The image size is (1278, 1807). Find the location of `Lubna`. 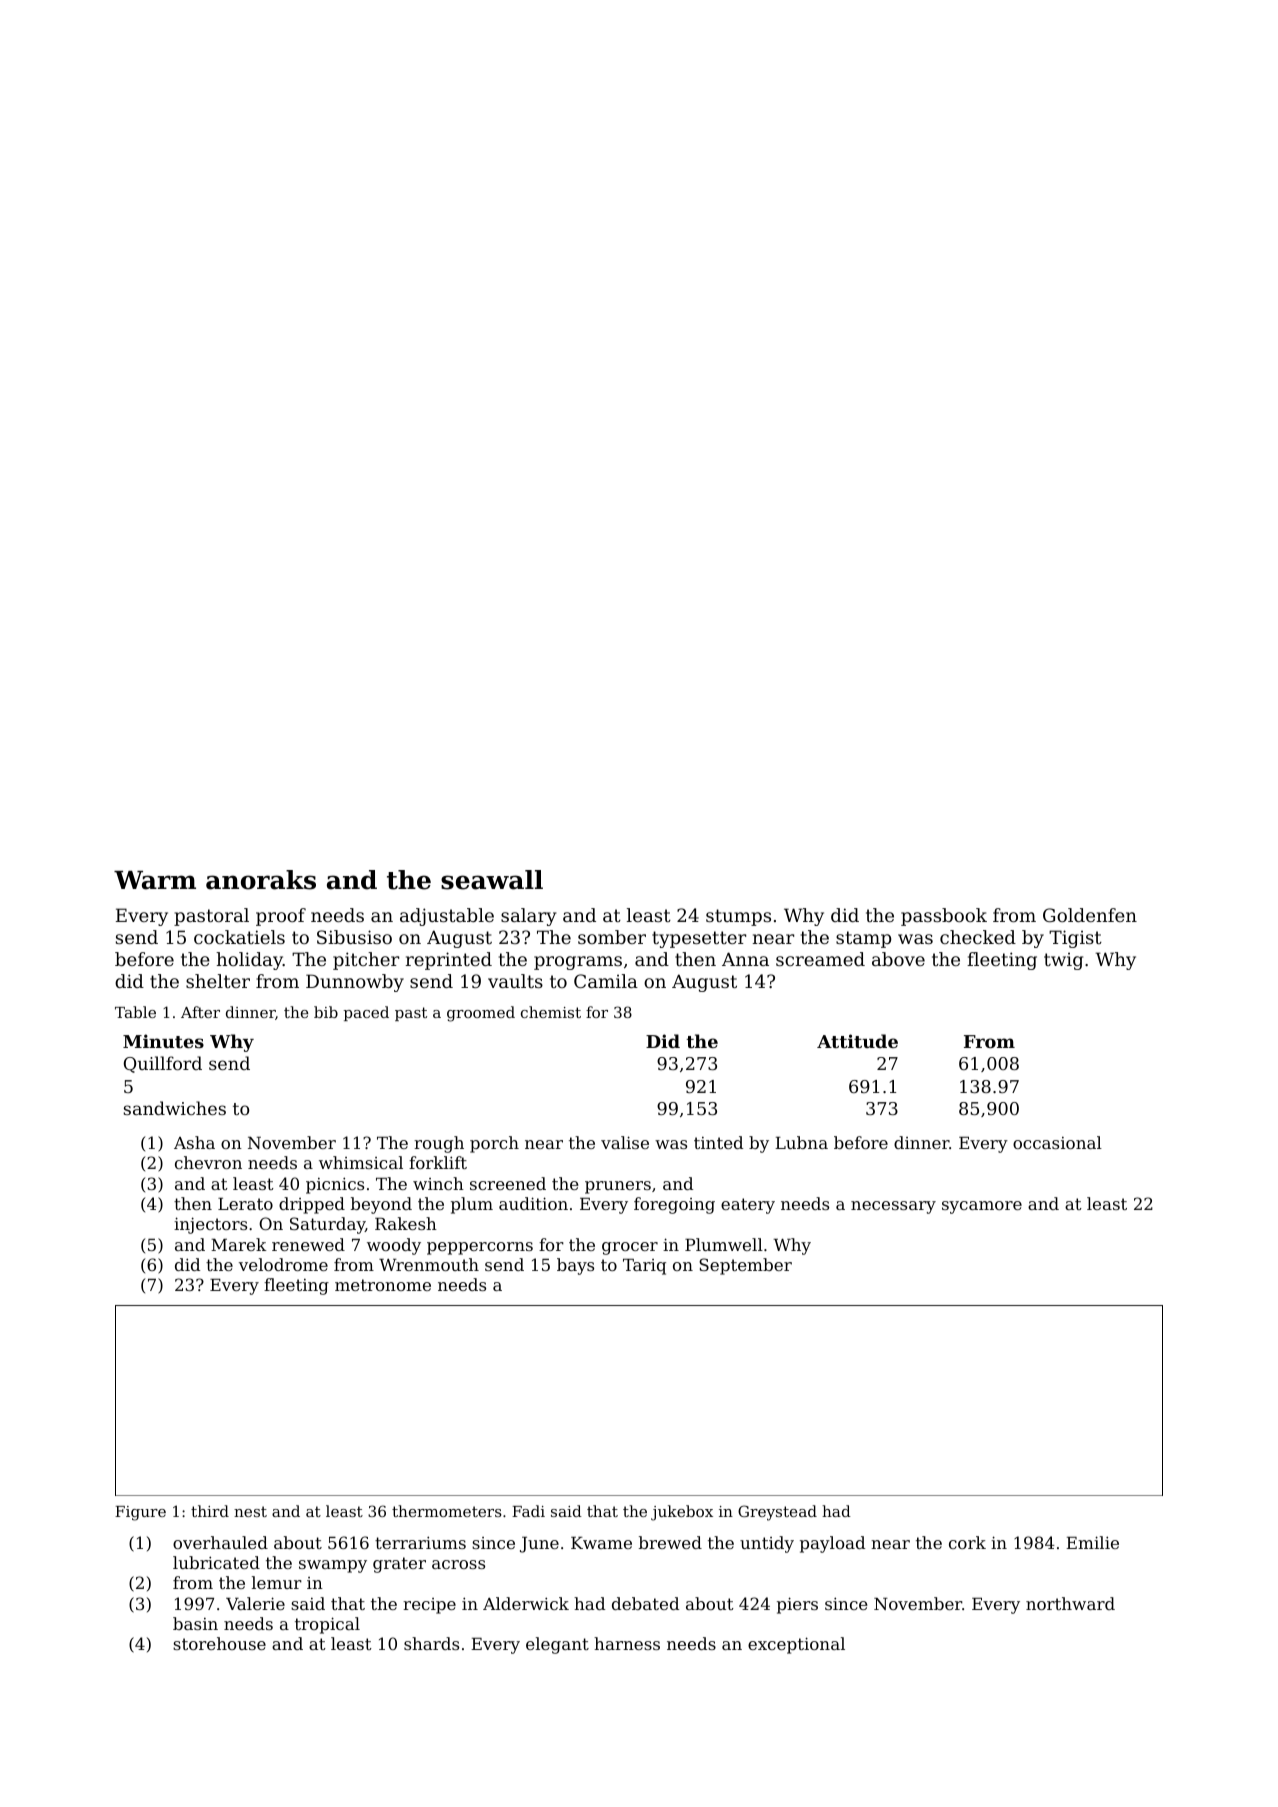

Lubna is located at coordinates (801, 1142).
